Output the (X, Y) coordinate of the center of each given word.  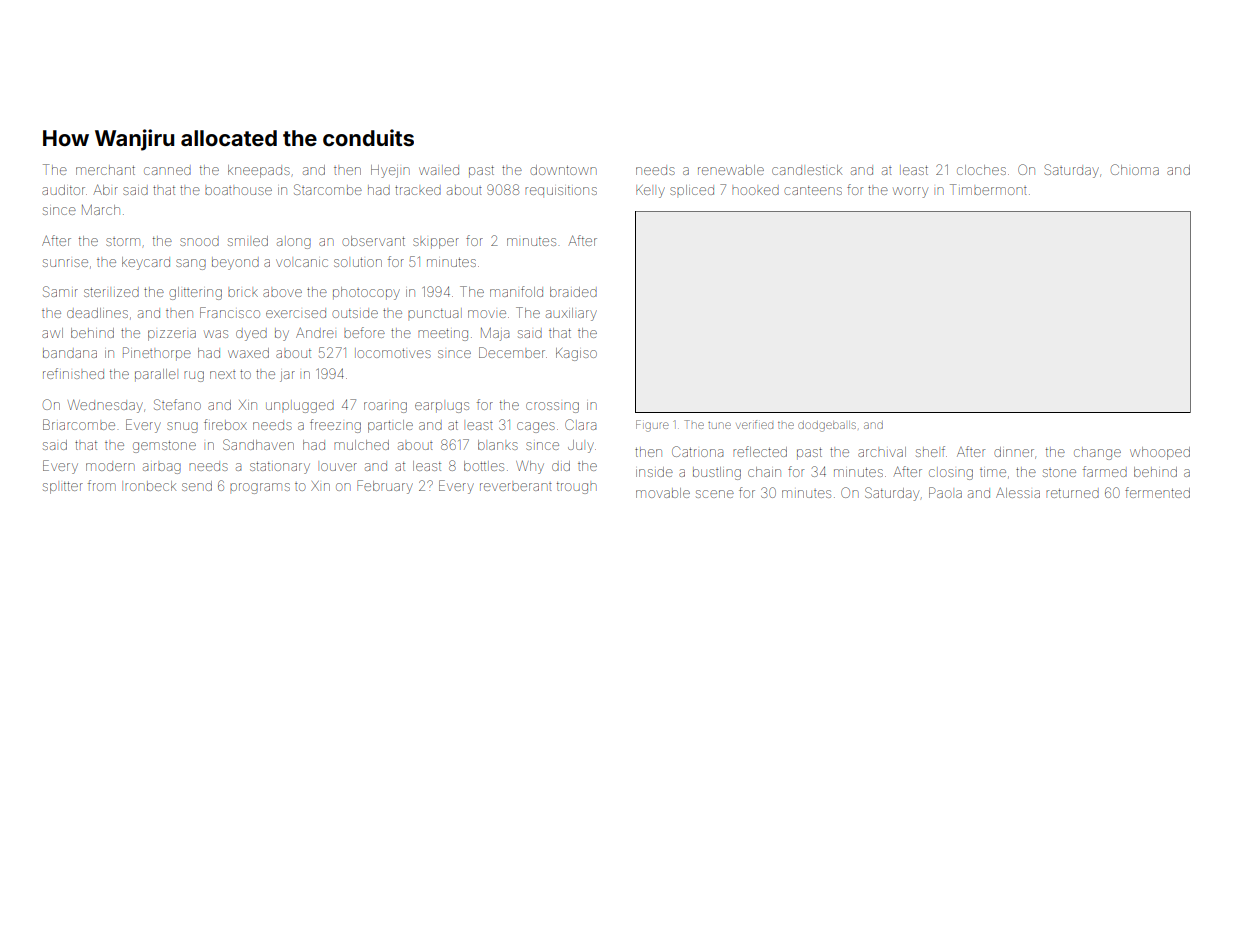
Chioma (1135, 169)
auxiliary (571, 314)
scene (715, 494)
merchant (105, 170)
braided (573, 292)
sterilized (111, 292)
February (385, 487)
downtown (563, 170)
